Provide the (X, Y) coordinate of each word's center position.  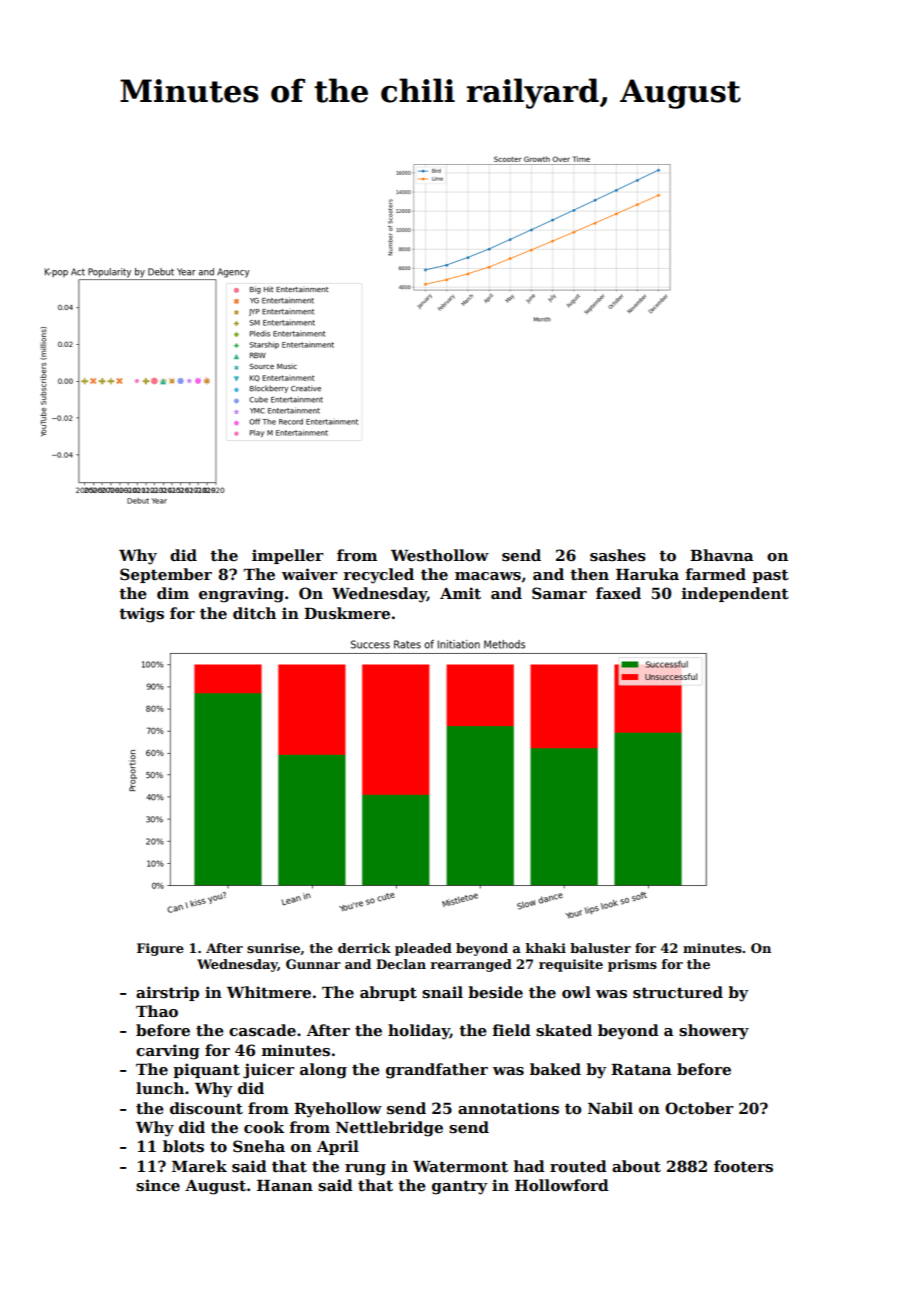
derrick (364, 948)
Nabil (610, 1108)
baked (555, 1069)
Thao (157, 1011)
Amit (460, 593)
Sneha (259, 1146)
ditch (254, 613)
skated (564, 1030)
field (512, 1030)
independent (735, 594)
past (770, 576)
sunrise (273, 948)
